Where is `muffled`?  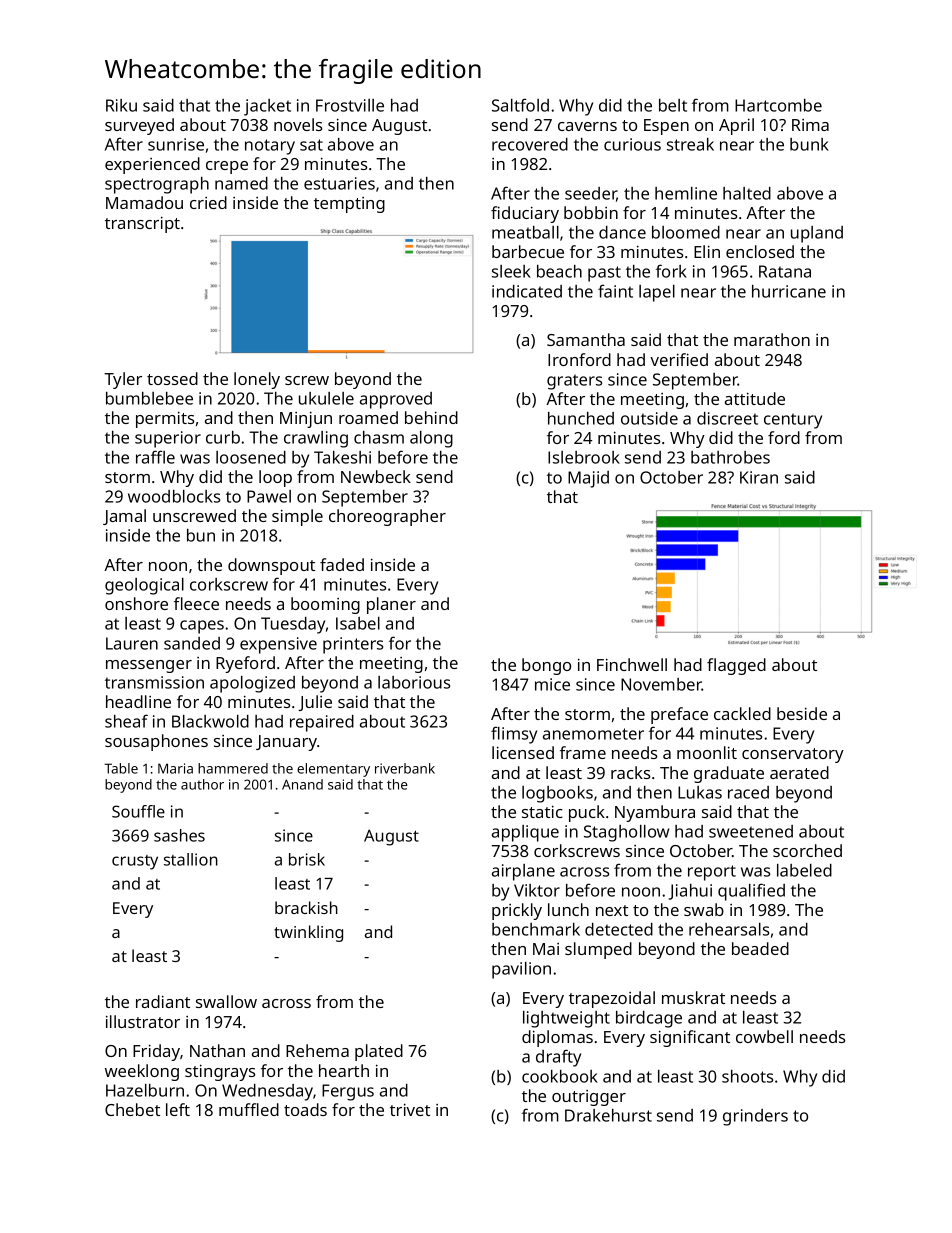 muffled is located at coordinates (249, 1109).
